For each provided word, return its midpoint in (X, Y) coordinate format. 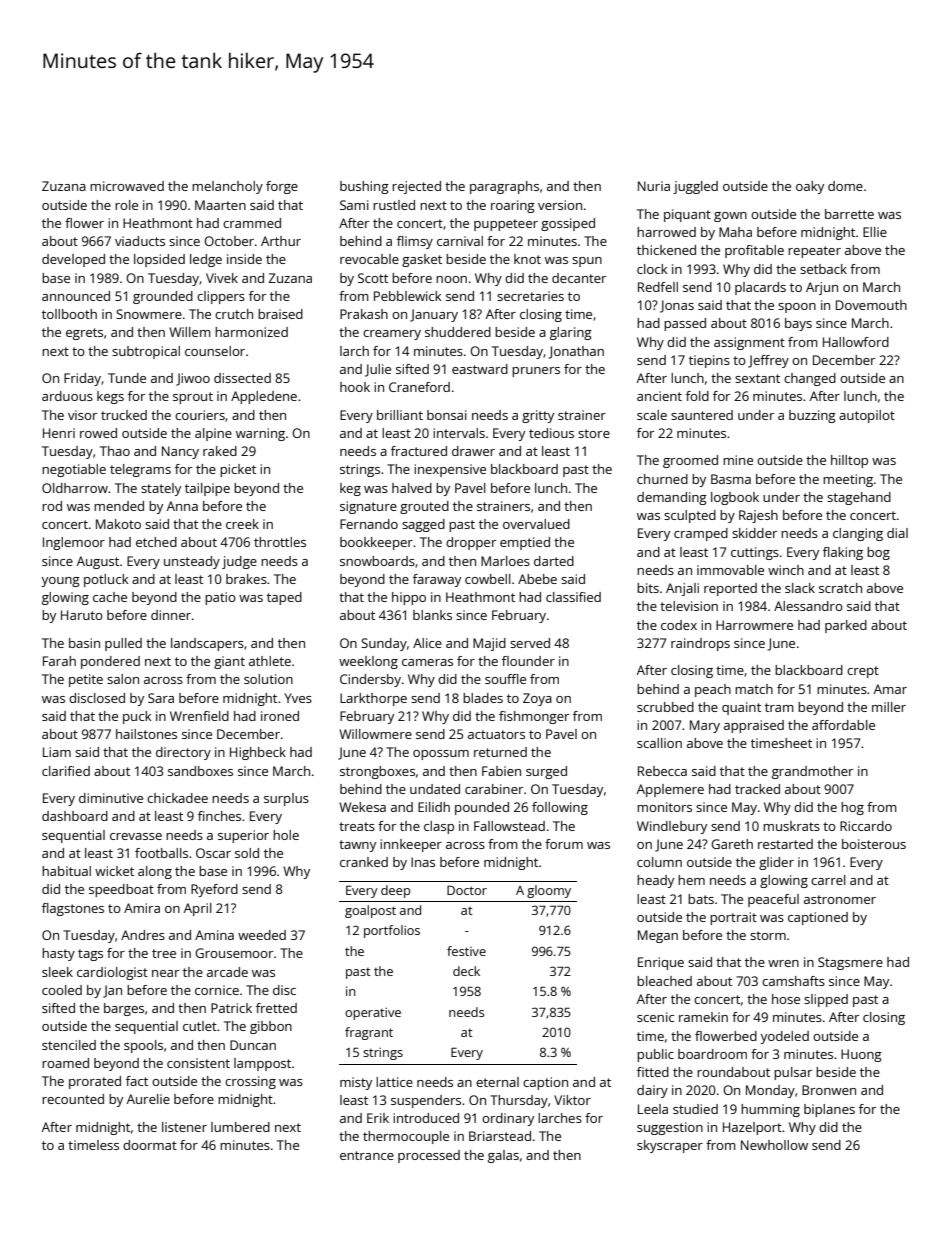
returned (500, 752)
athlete (270, 661)
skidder (754, 533)
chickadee (177, 798)
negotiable (74, 470)
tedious (551, 433)
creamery (392, 335)
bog (878, 553)
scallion (659, 743)
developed (73, 260)
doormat (150, 1145)
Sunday (384, 644)
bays (798, 324)
